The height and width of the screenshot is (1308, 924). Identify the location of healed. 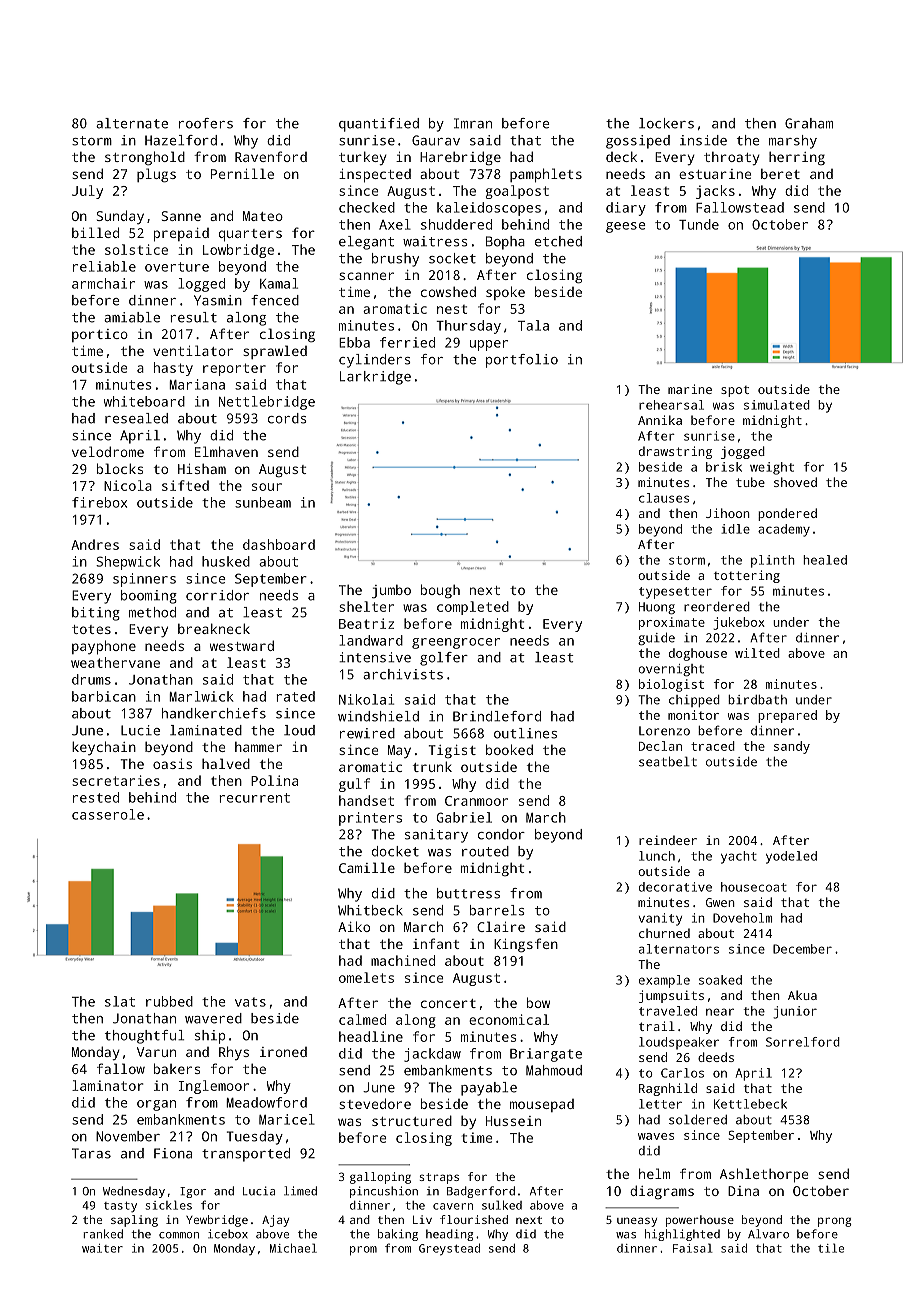
(825, 560).
